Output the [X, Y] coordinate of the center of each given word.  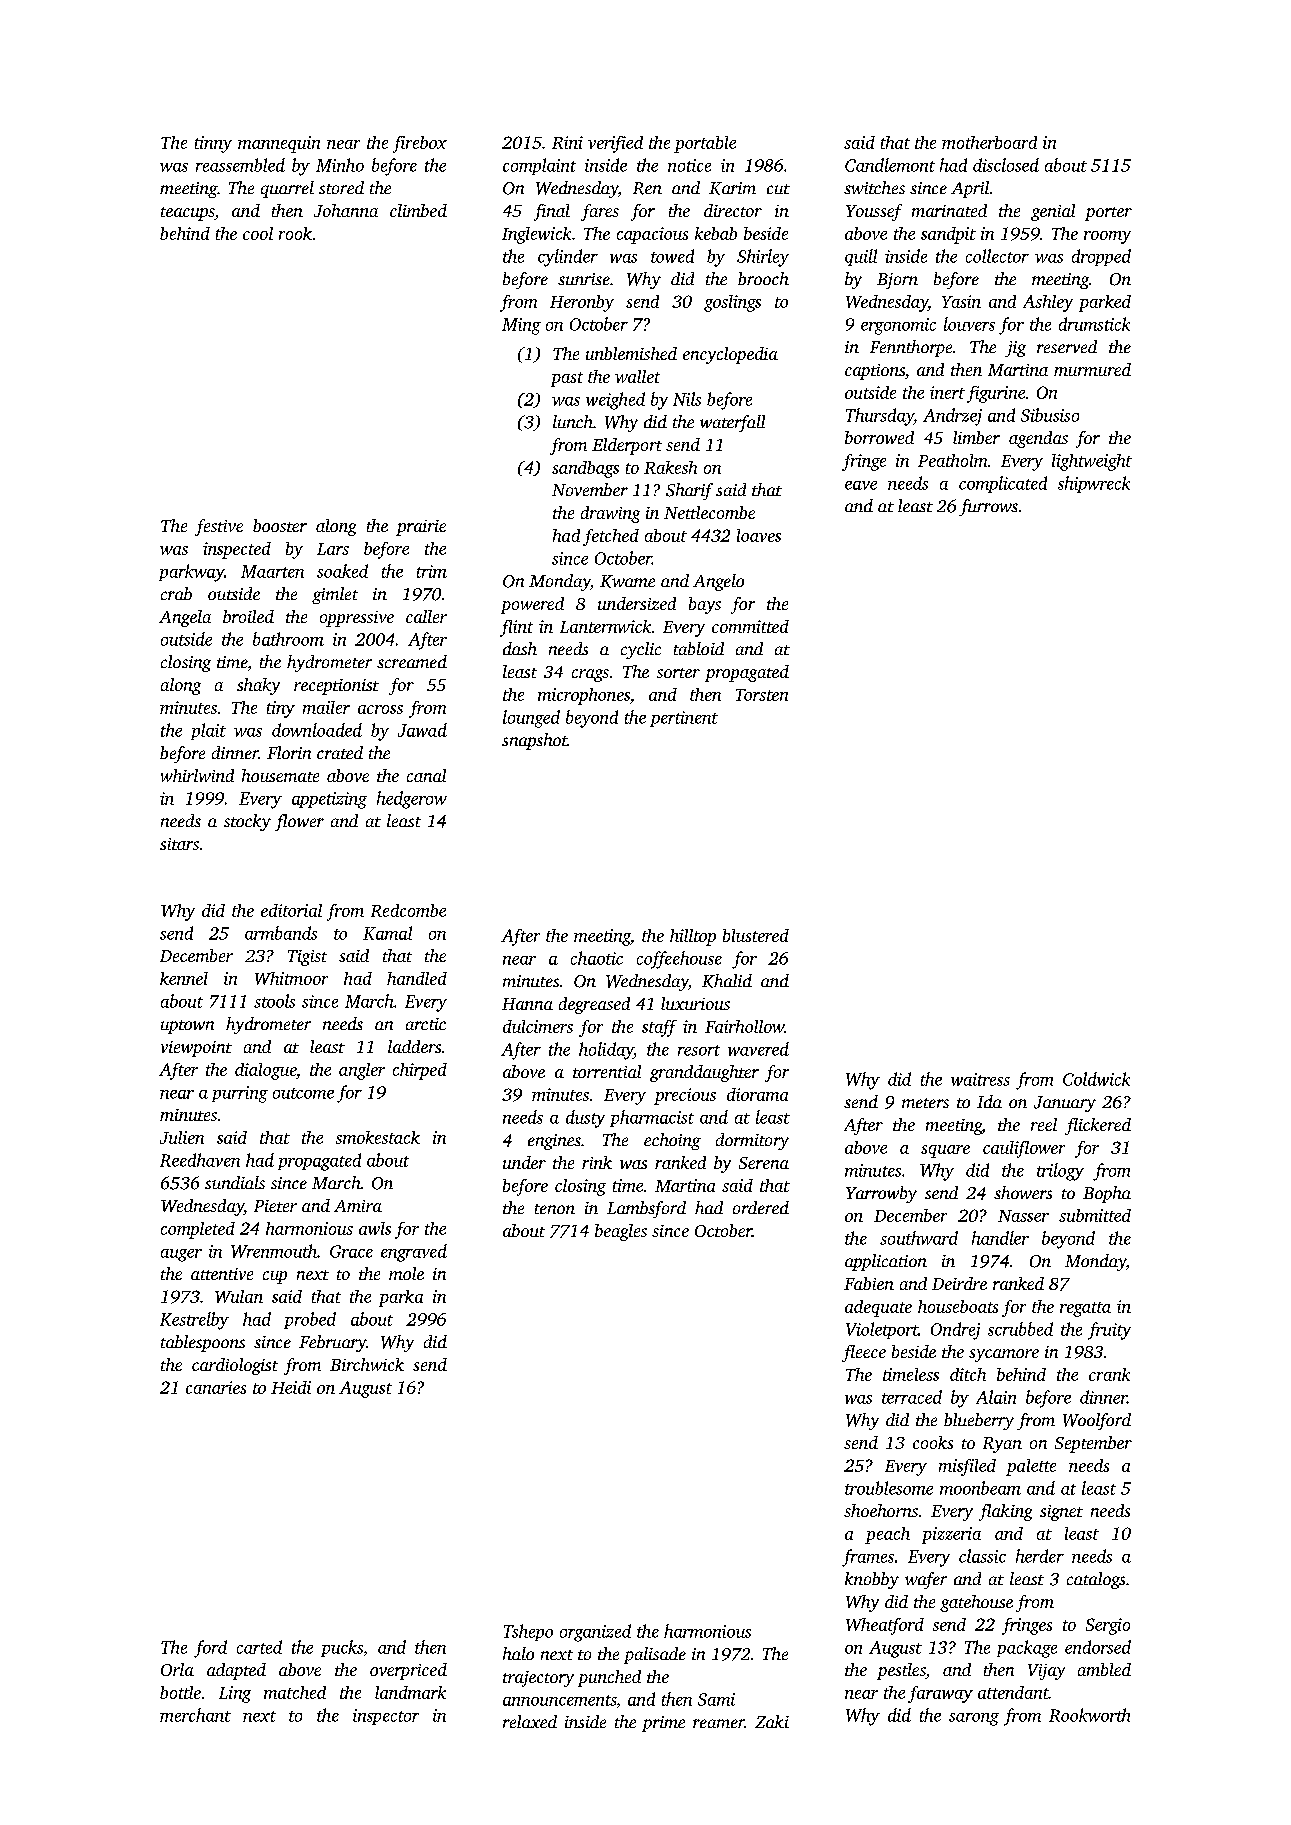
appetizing [329, 800]
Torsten [762, 695]
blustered [756, 935]
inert [947, 392]
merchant [195, 1715]
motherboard [989, 142]
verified [615, 144]
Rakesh [670, 467]
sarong [974, 1719]
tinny [213, 144]
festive [219, 527]
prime [663, 1724]
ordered [761, 1207]
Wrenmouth [274, 1251]
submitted [1095, 1215]
